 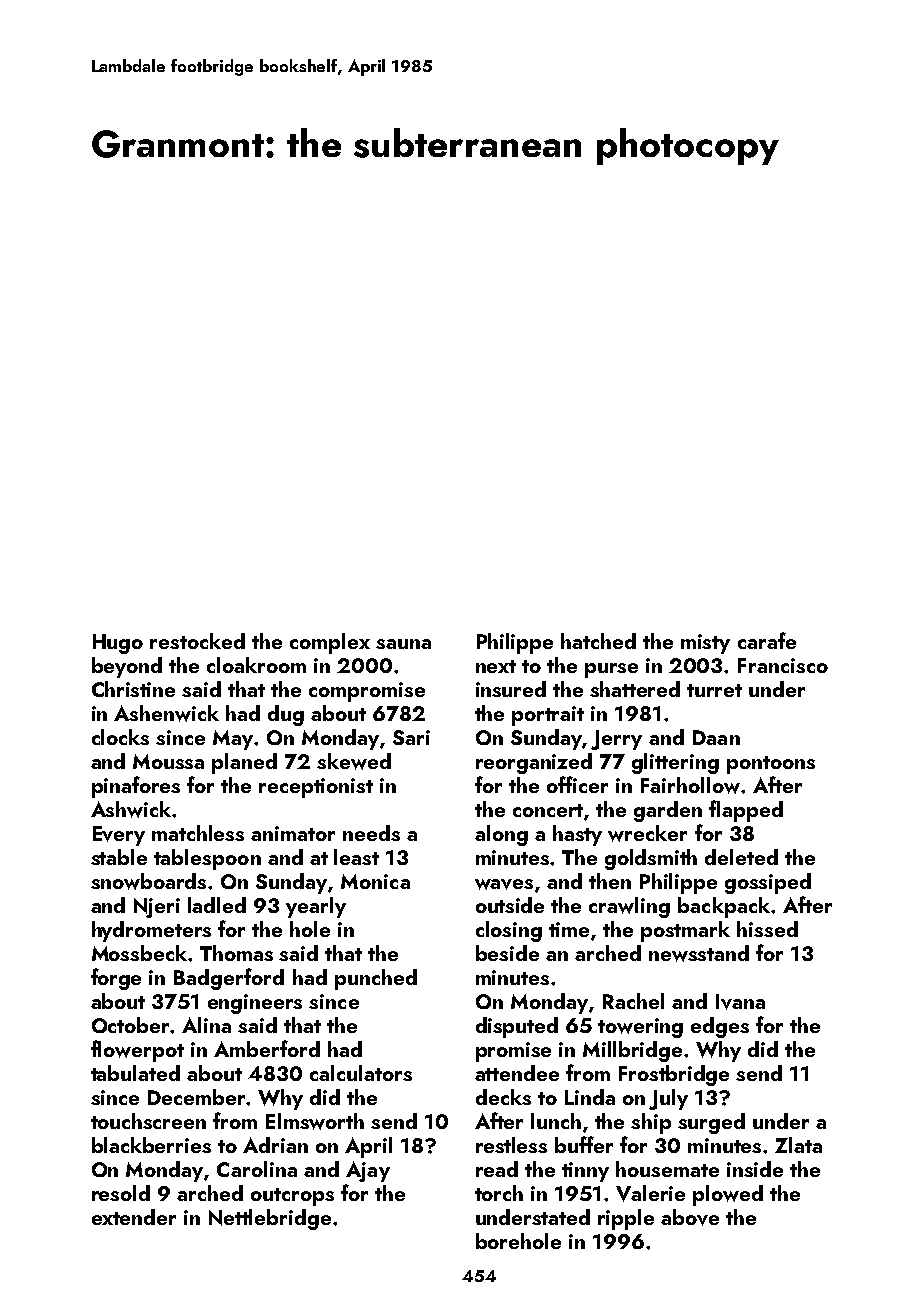 I want to click on hatched, so click(x=598, y=641).
